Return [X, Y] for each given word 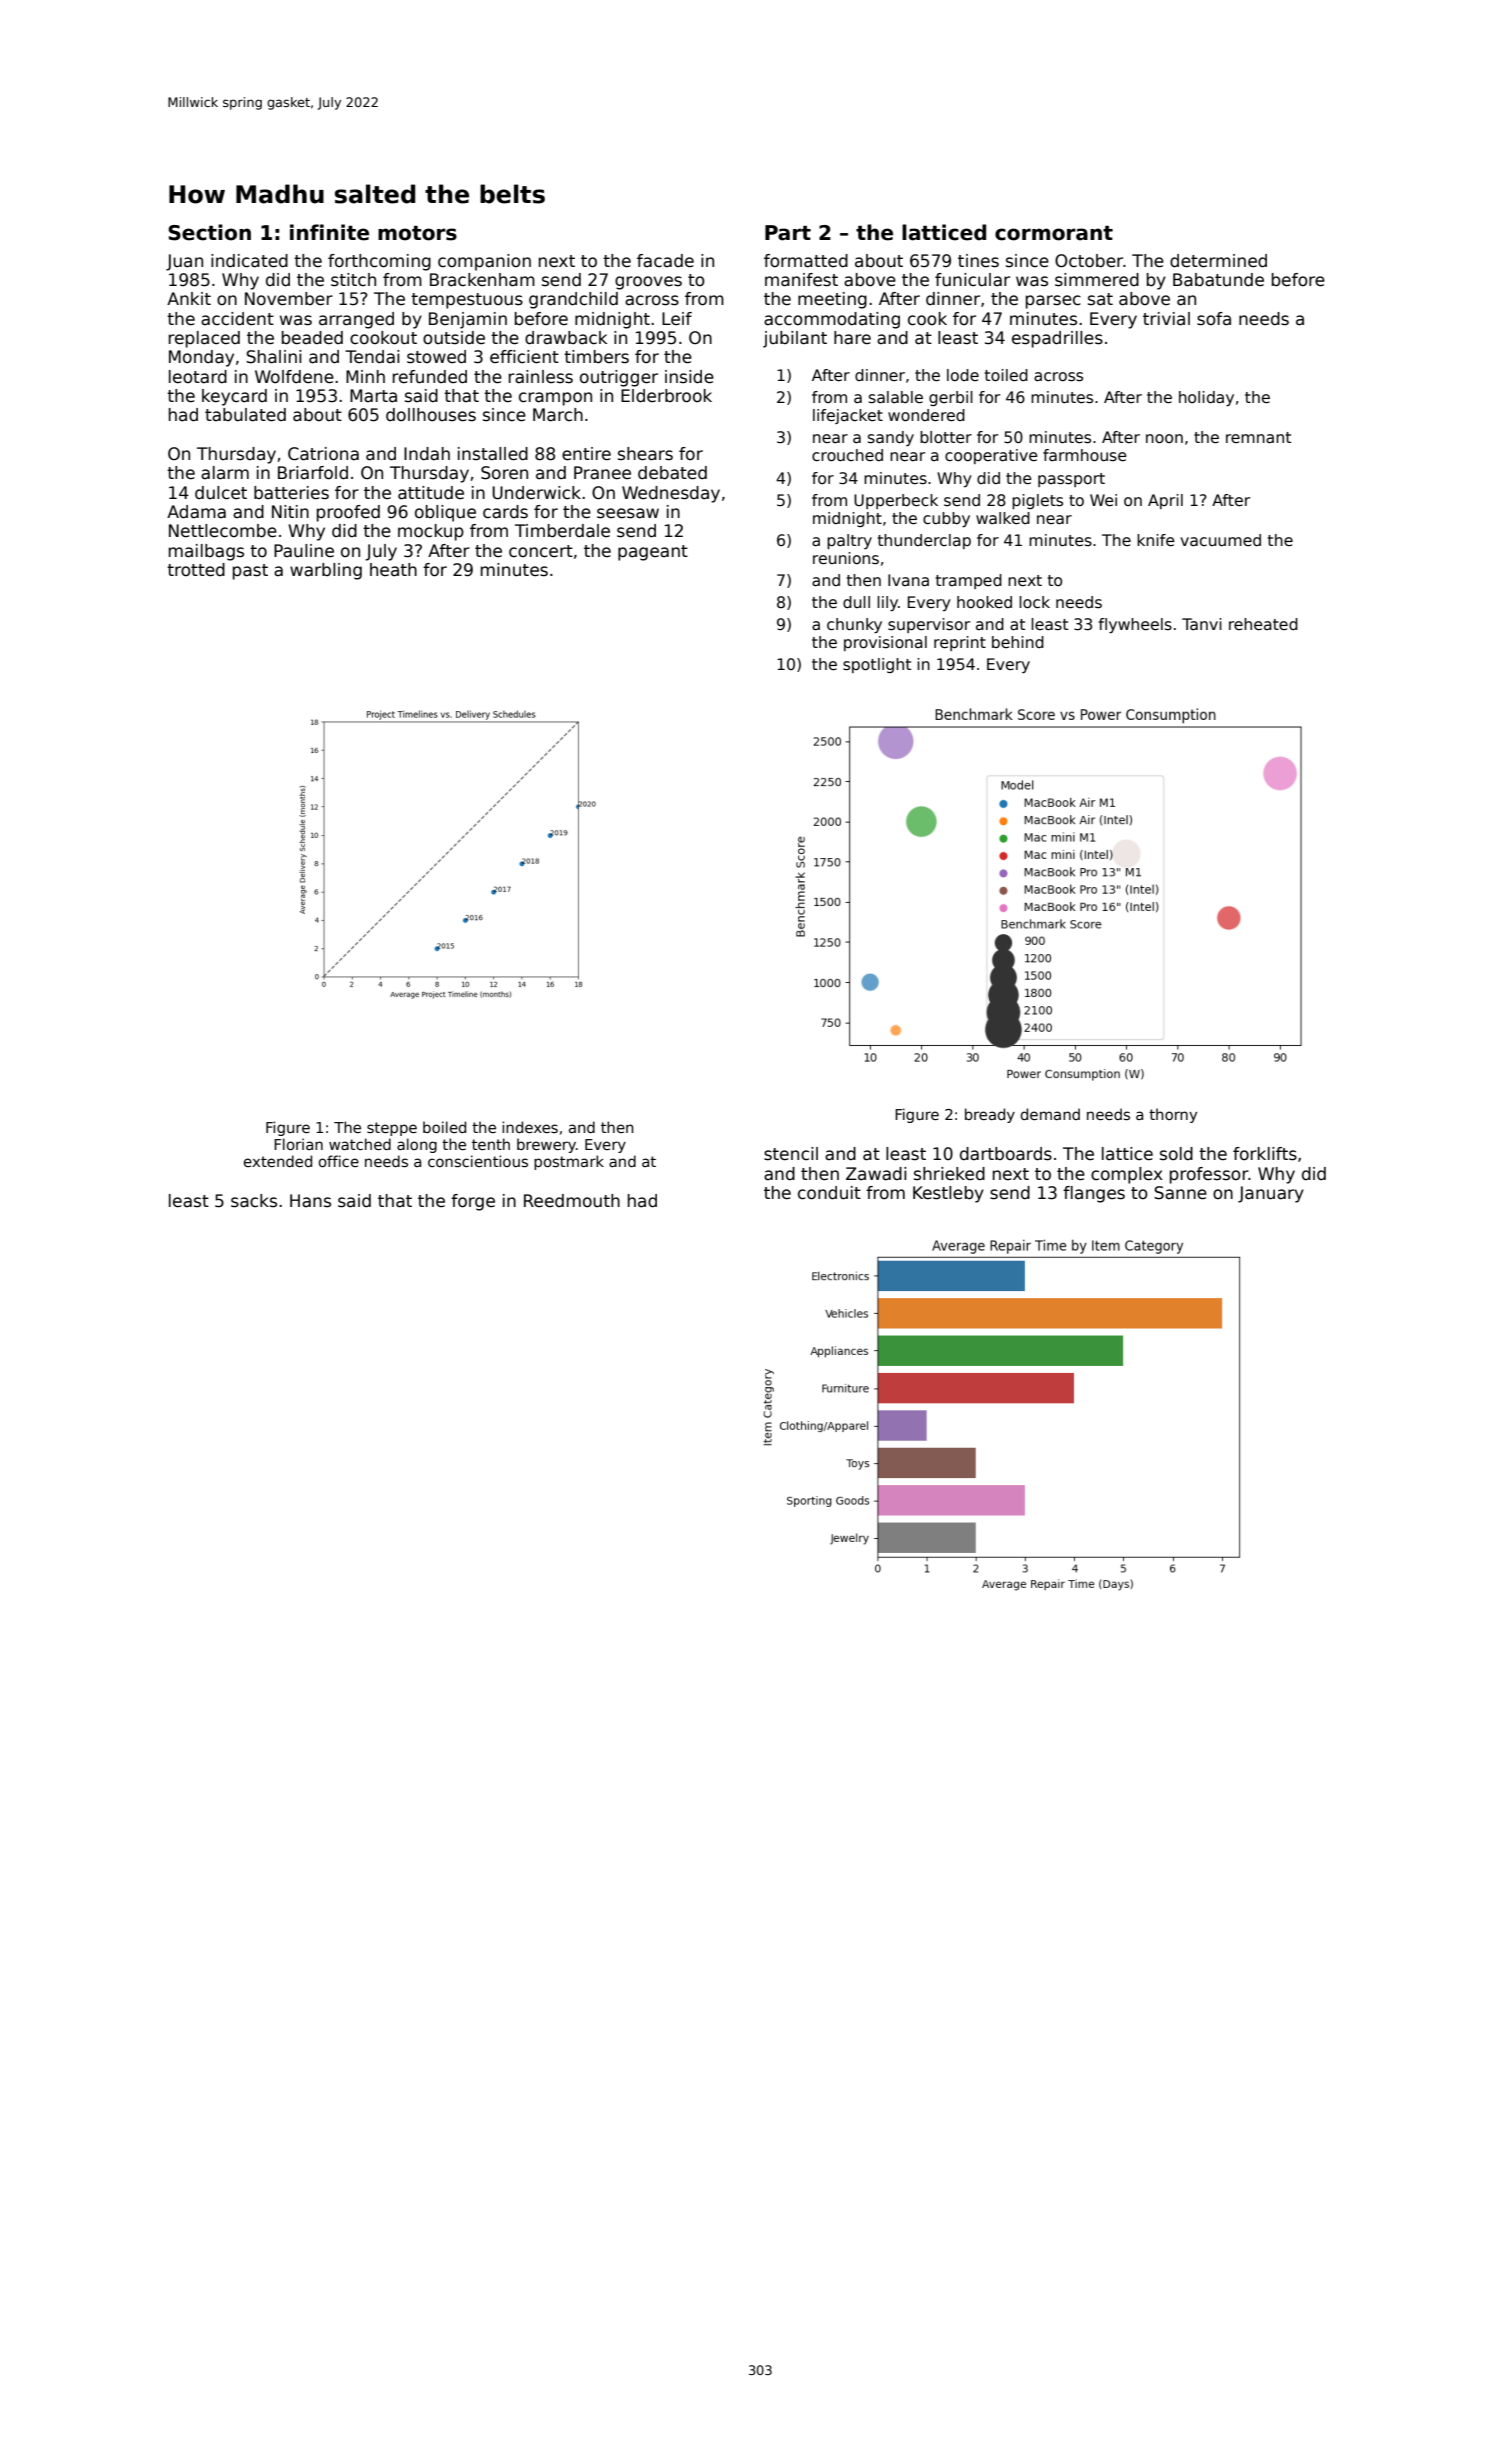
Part [788, 233]
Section [209, 232]
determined [1218, 261]
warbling [326, 571]
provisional [885, 643]
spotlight [877, 665]
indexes [530, 1127]
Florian [298, 1144]
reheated [1263, 624]
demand [1050, 1114]
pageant [653, 553]
